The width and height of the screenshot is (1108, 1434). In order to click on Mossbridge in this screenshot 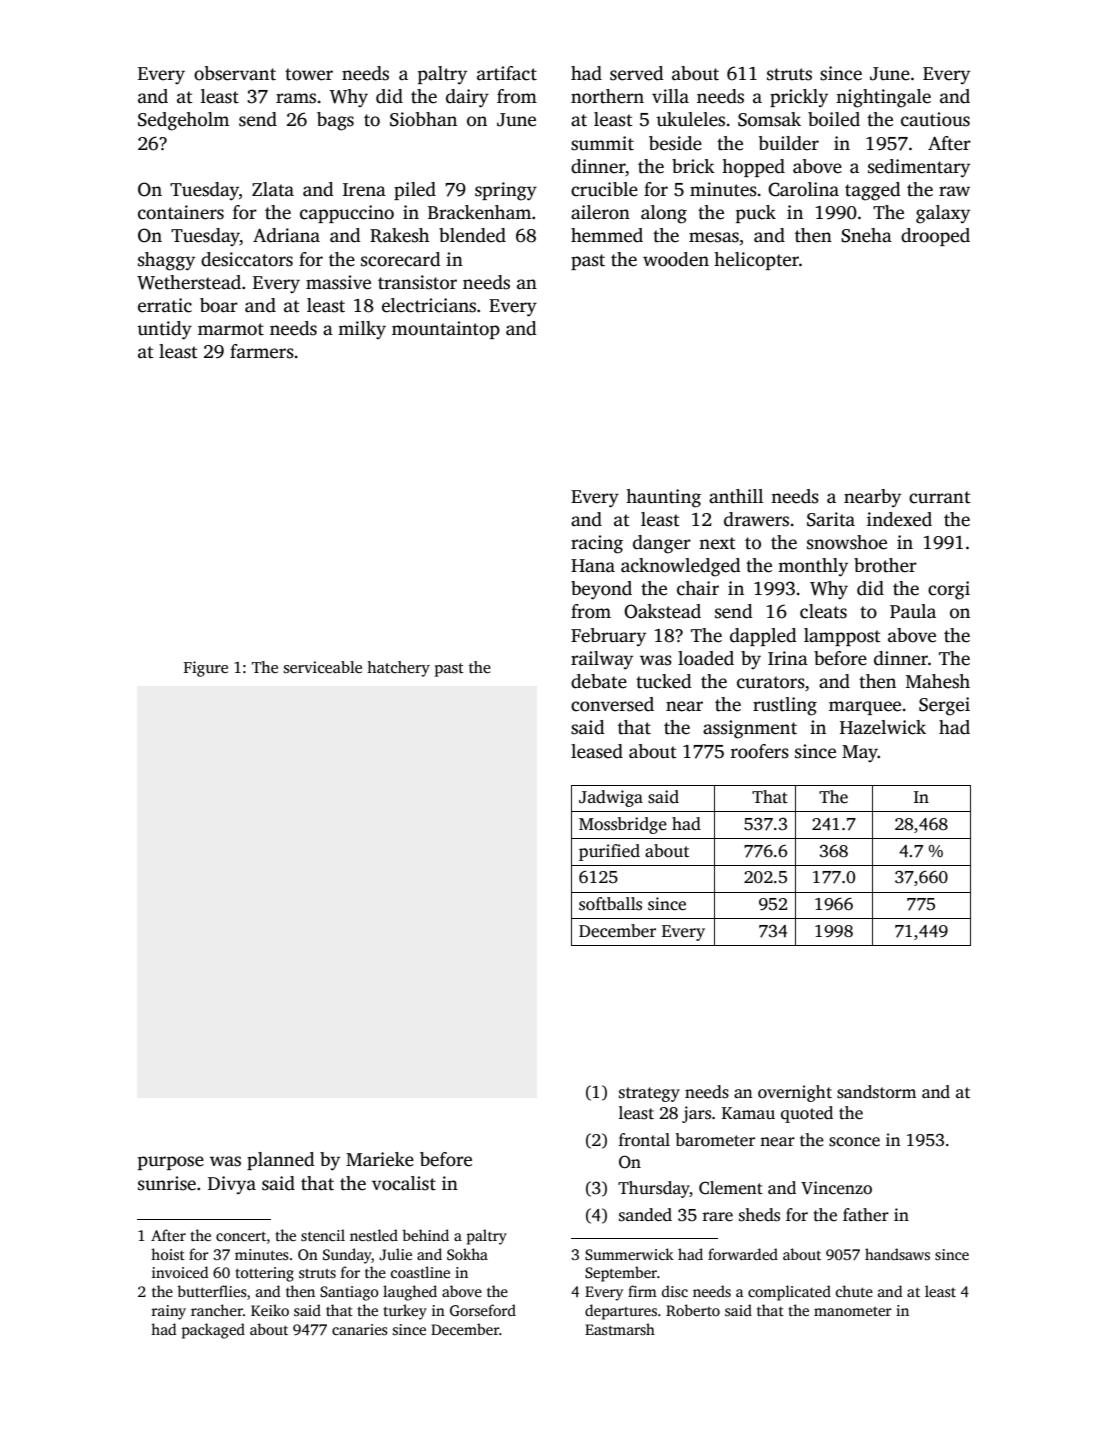, I will do `click(623, 825)`.
